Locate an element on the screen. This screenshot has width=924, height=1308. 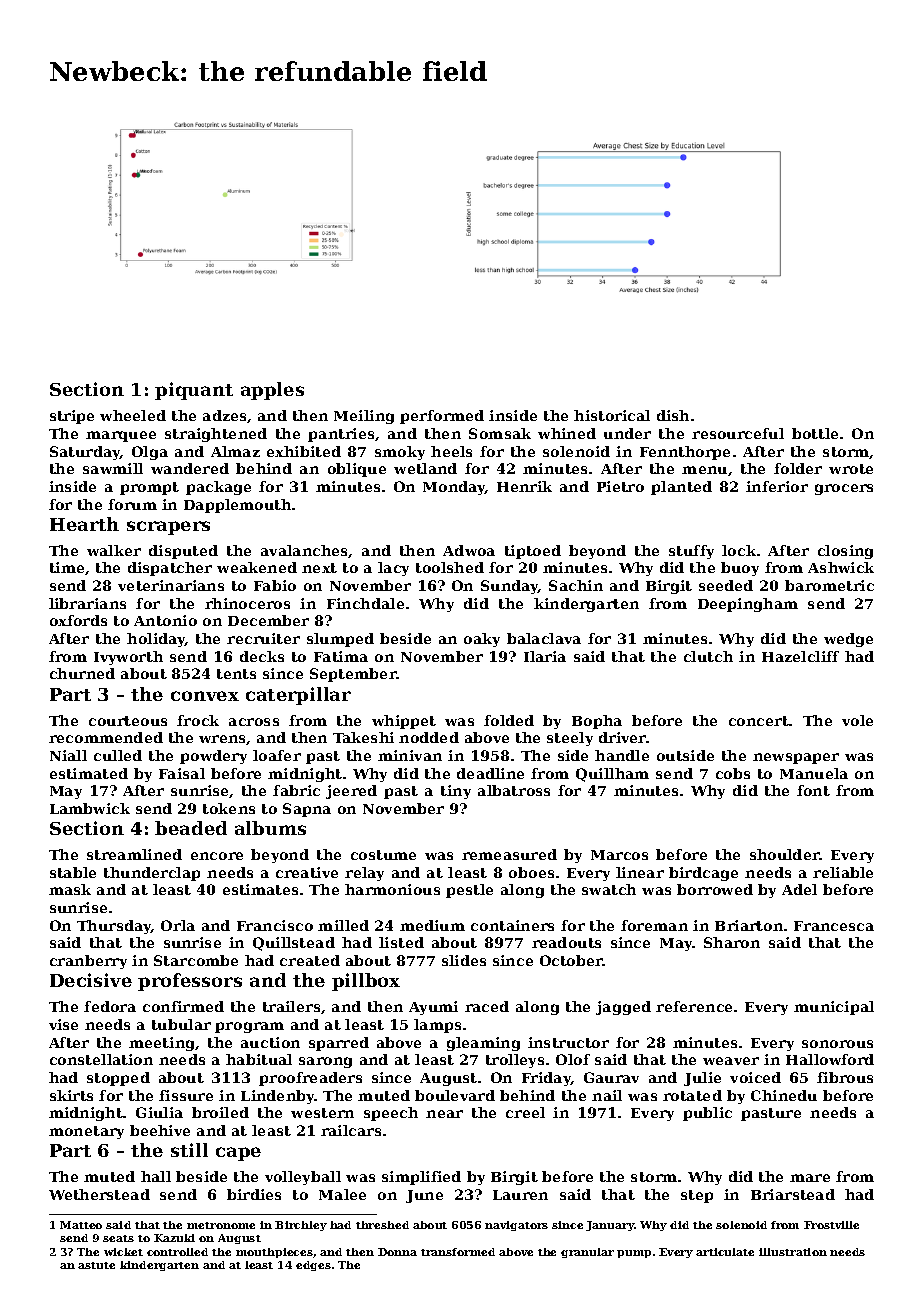
Sharon is located at coordinates (732, 942).
